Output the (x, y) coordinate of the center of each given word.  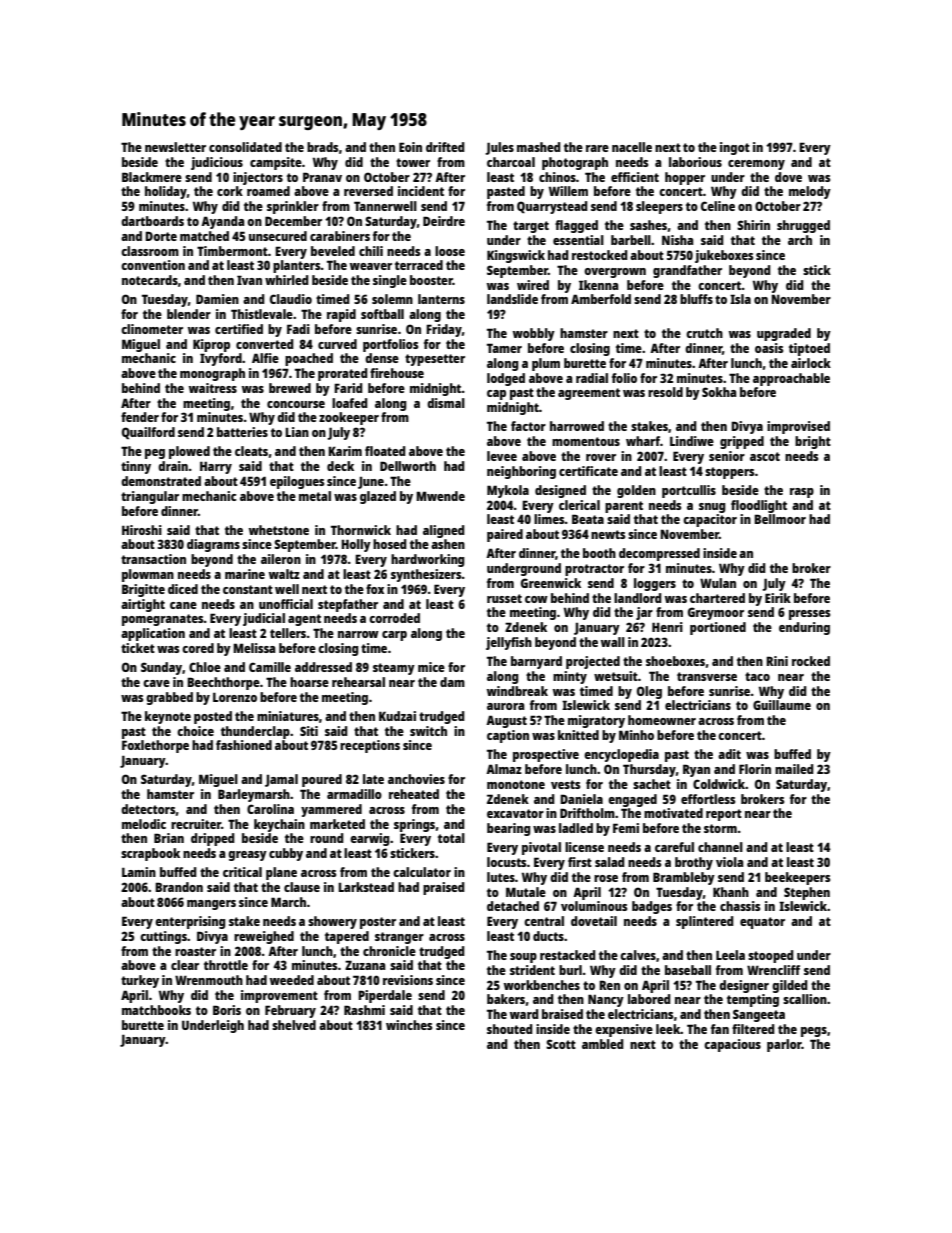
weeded (292, 980)
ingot (735, 148)
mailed (794, 769)
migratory (596, 721)
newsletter (175, 147)
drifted (445, 147)
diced (183, 589)
